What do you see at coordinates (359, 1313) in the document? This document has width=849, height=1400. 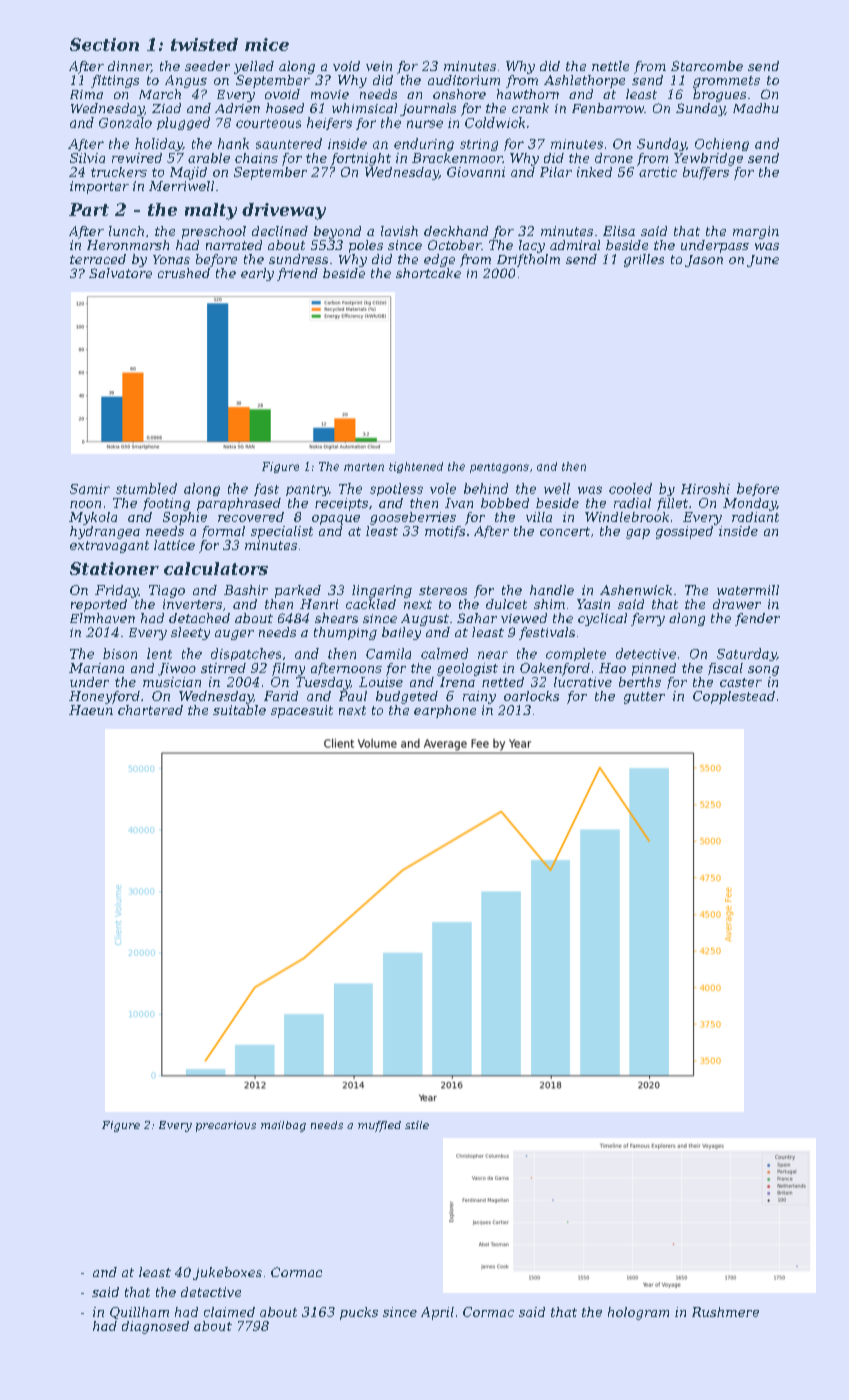 I see `pucks` at bounding box center [359, 1313].
